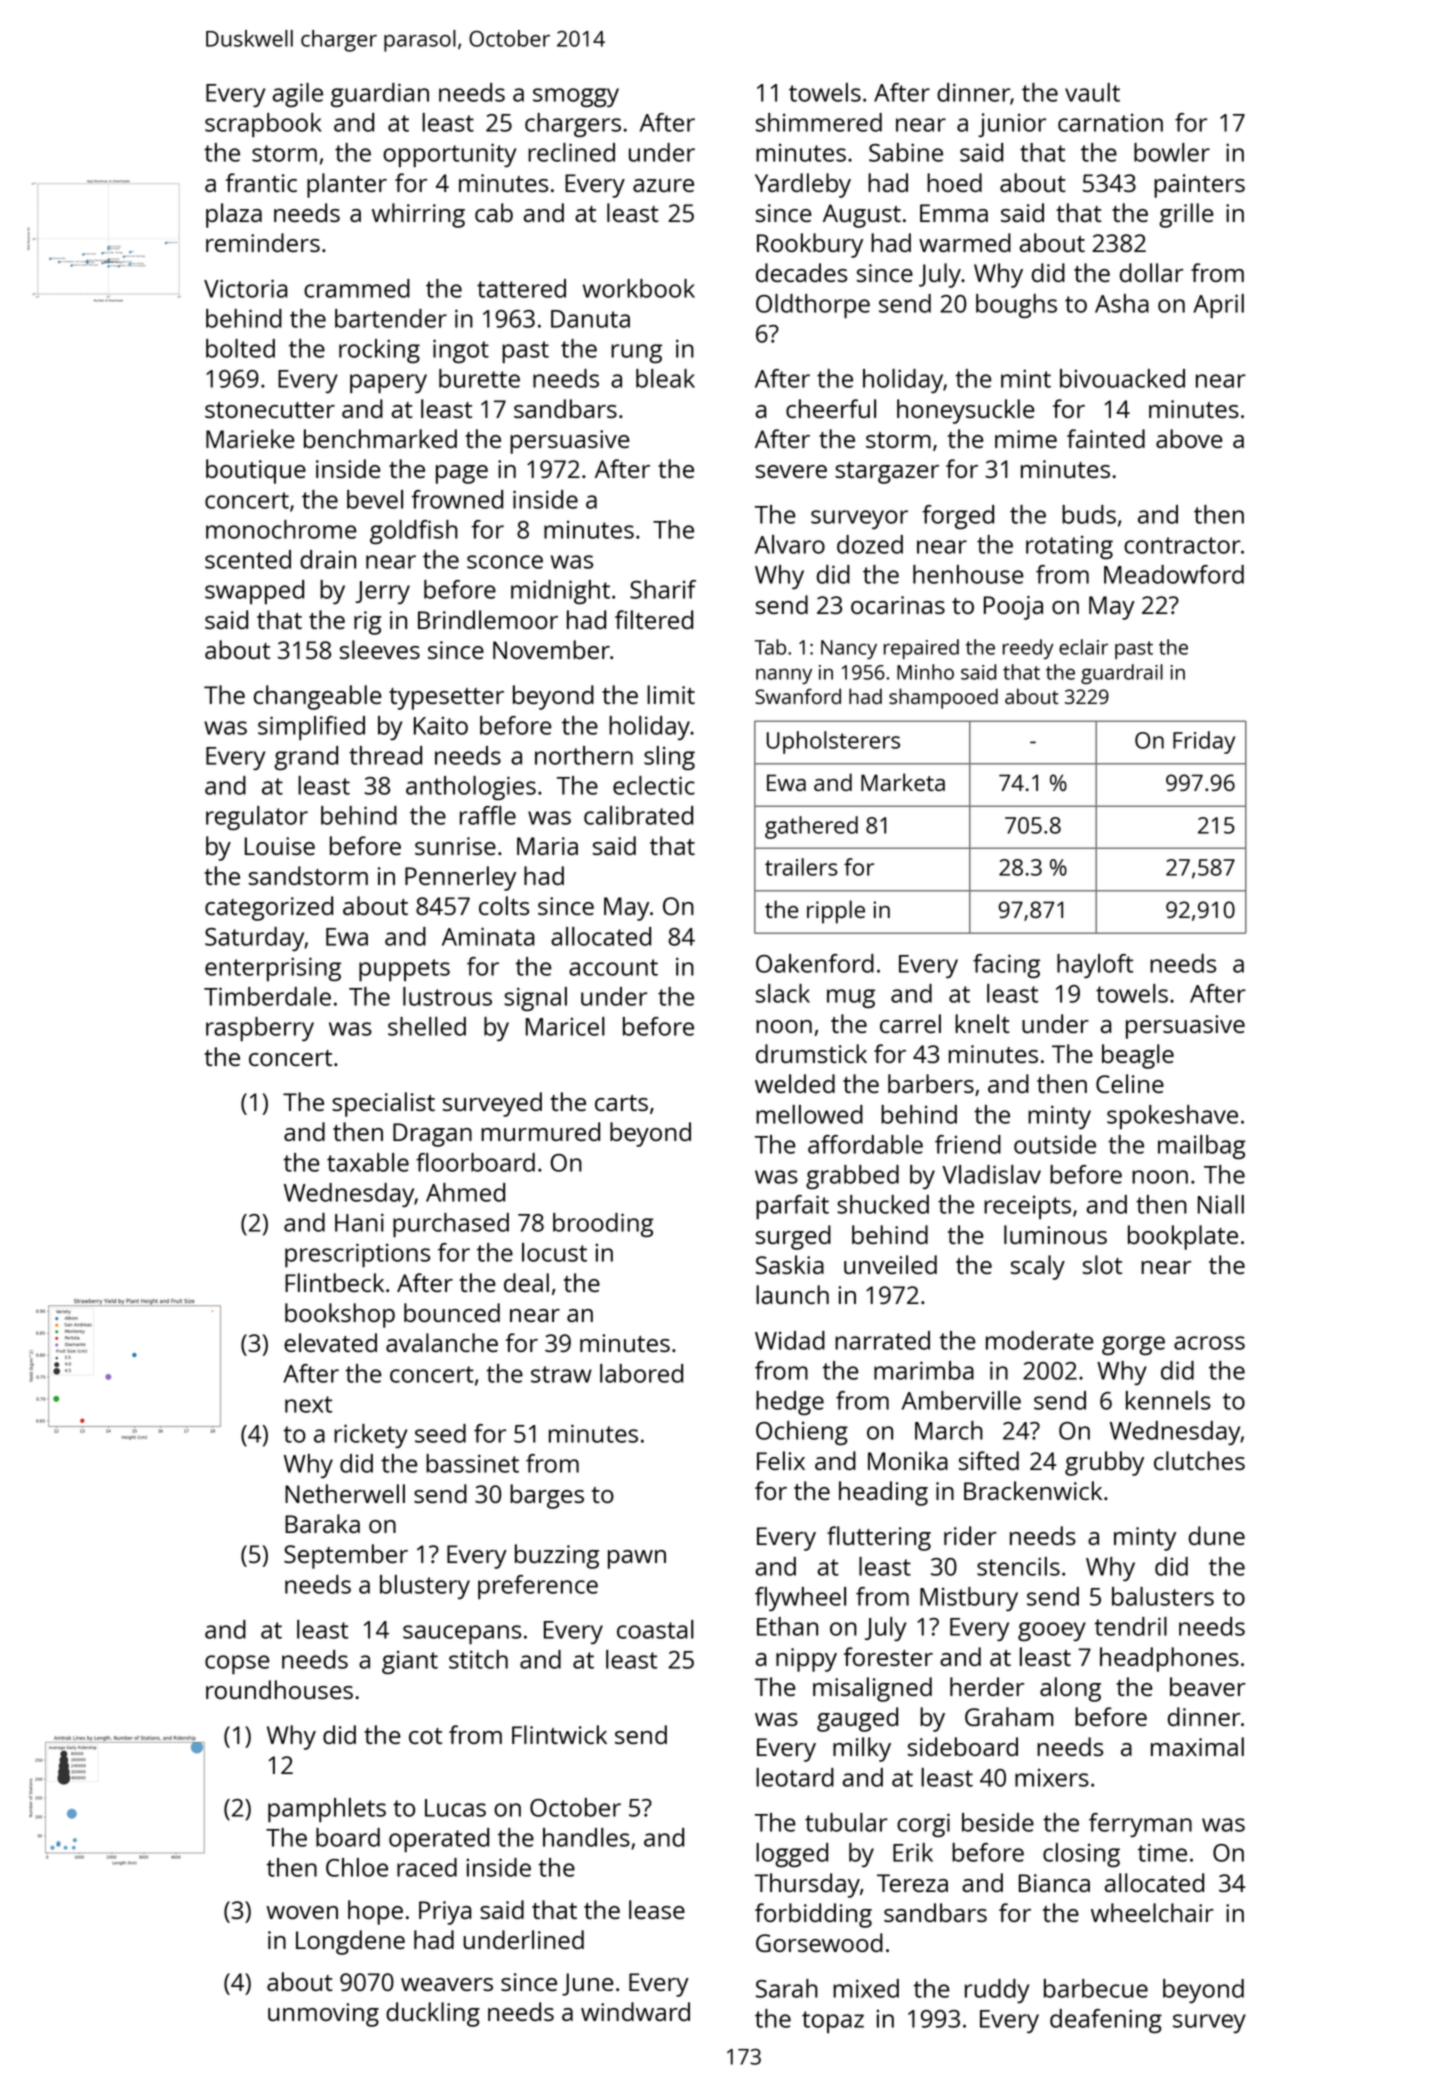 The width and height of the screenshot is (1450, 2100). I want to click on Danuta, so click(590, 319).
